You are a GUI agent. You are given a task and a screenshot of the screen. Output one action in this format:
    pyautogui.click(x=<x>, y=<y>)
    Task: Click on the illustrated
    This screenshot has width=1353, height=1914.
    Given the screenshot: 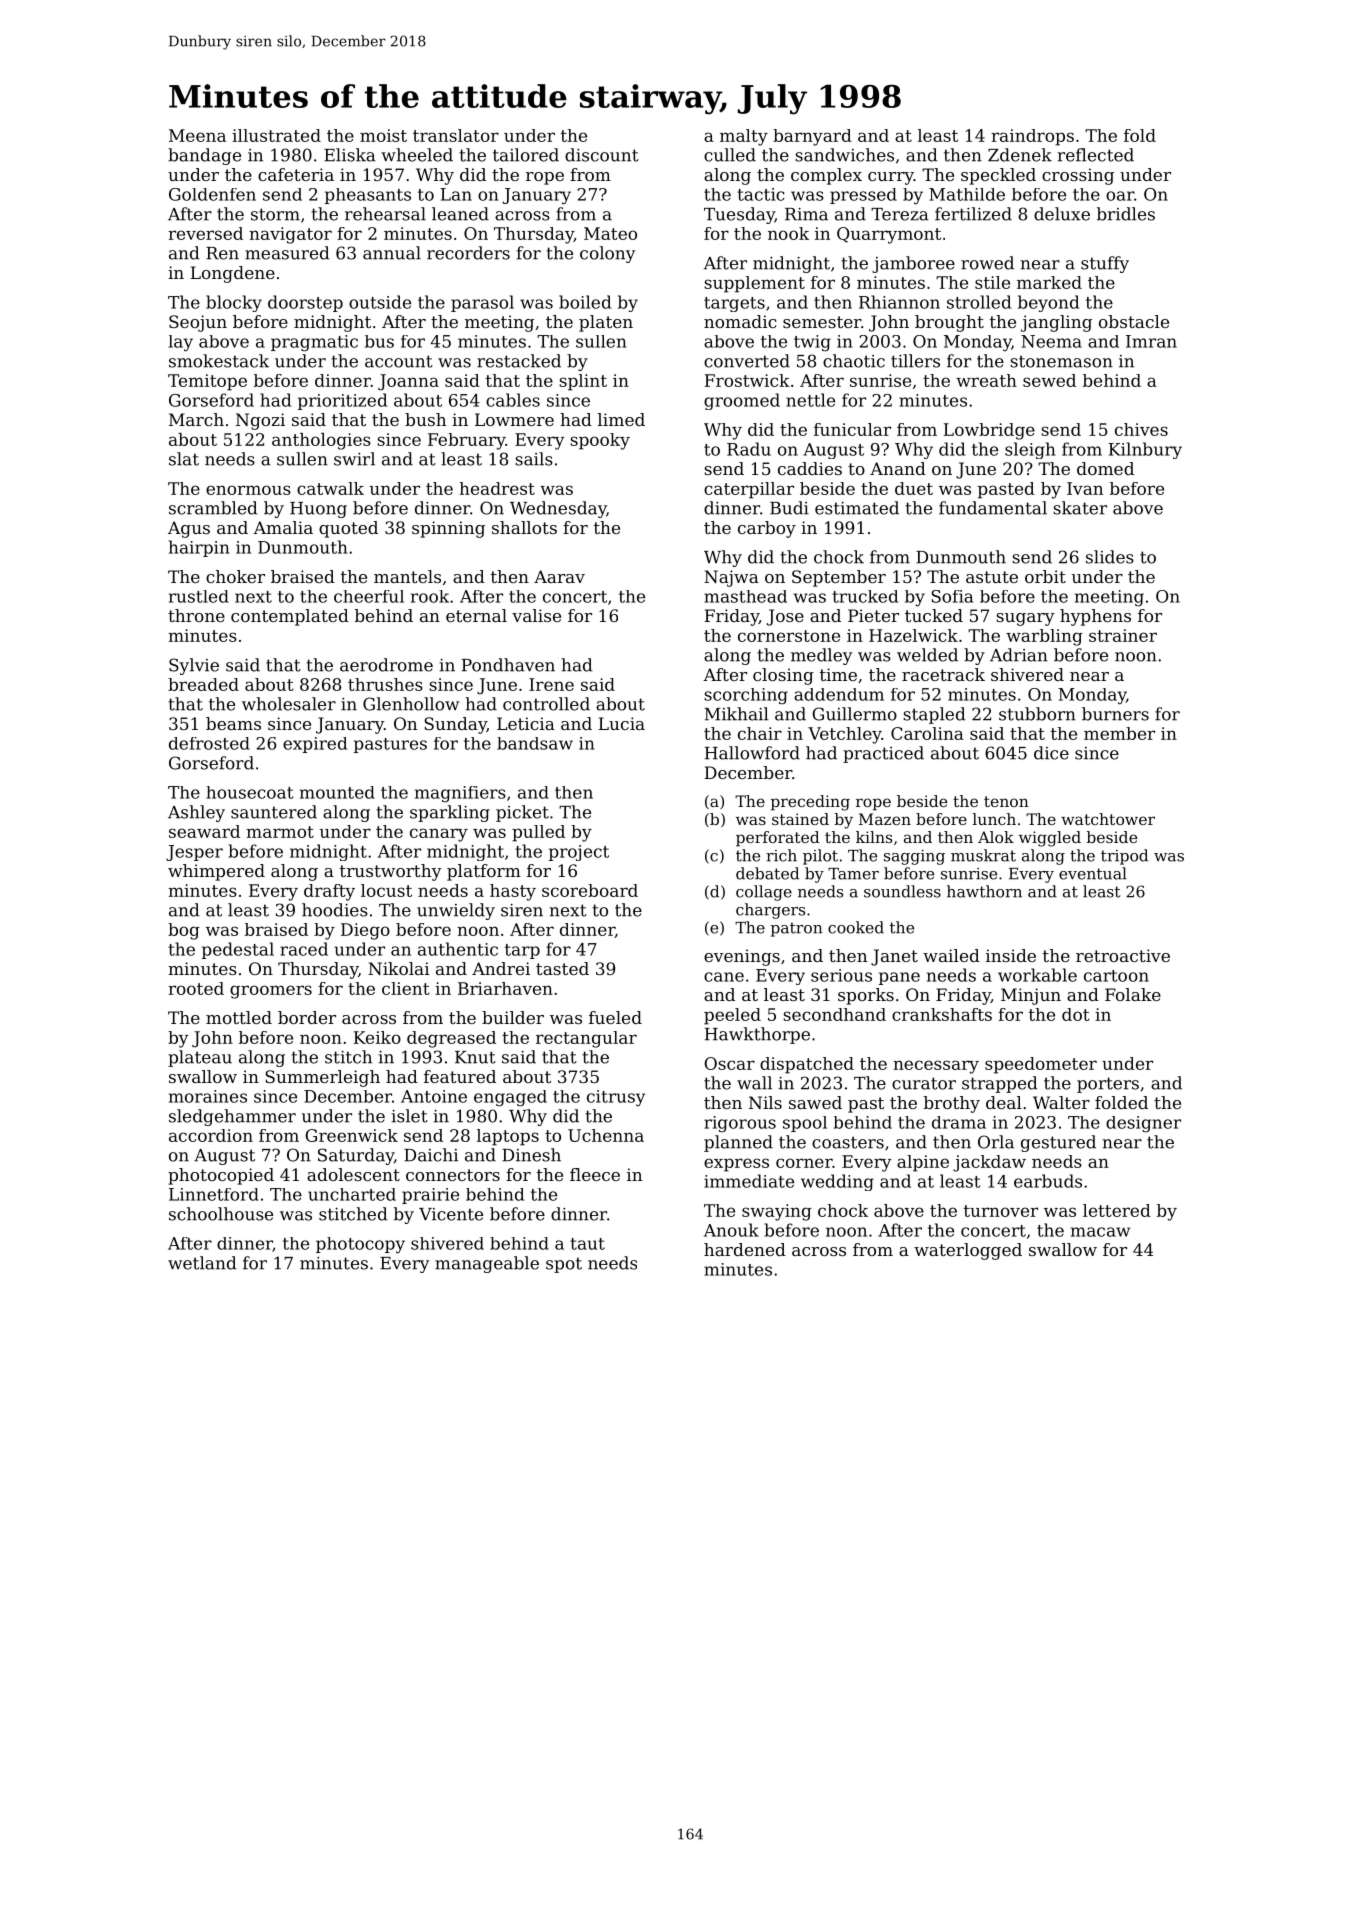 What is the action you would take?
    pyautogui.click(x=276, y=135)
